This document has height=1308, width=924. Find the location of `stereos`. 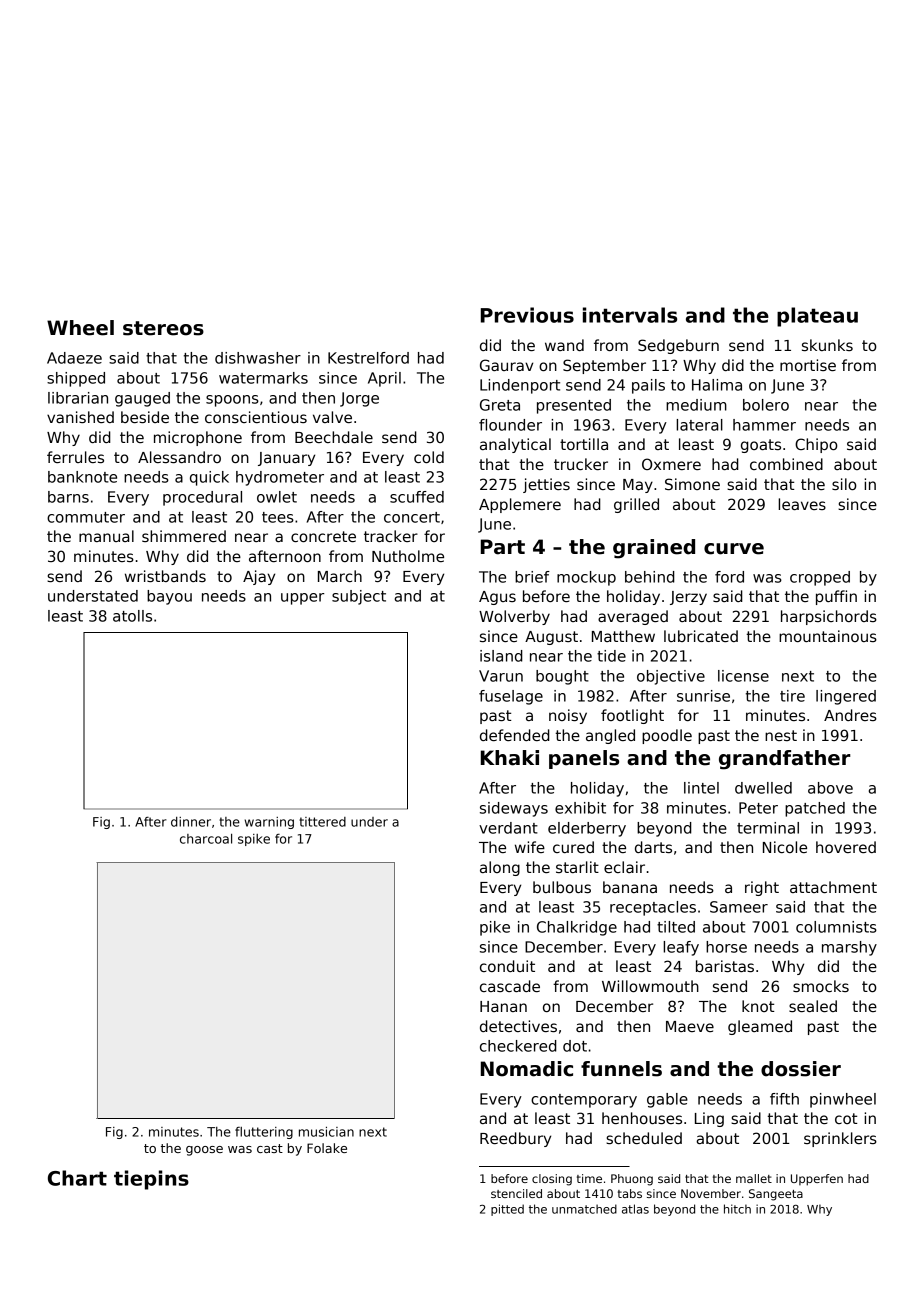

stereos is located at coordinates (163, 328).
